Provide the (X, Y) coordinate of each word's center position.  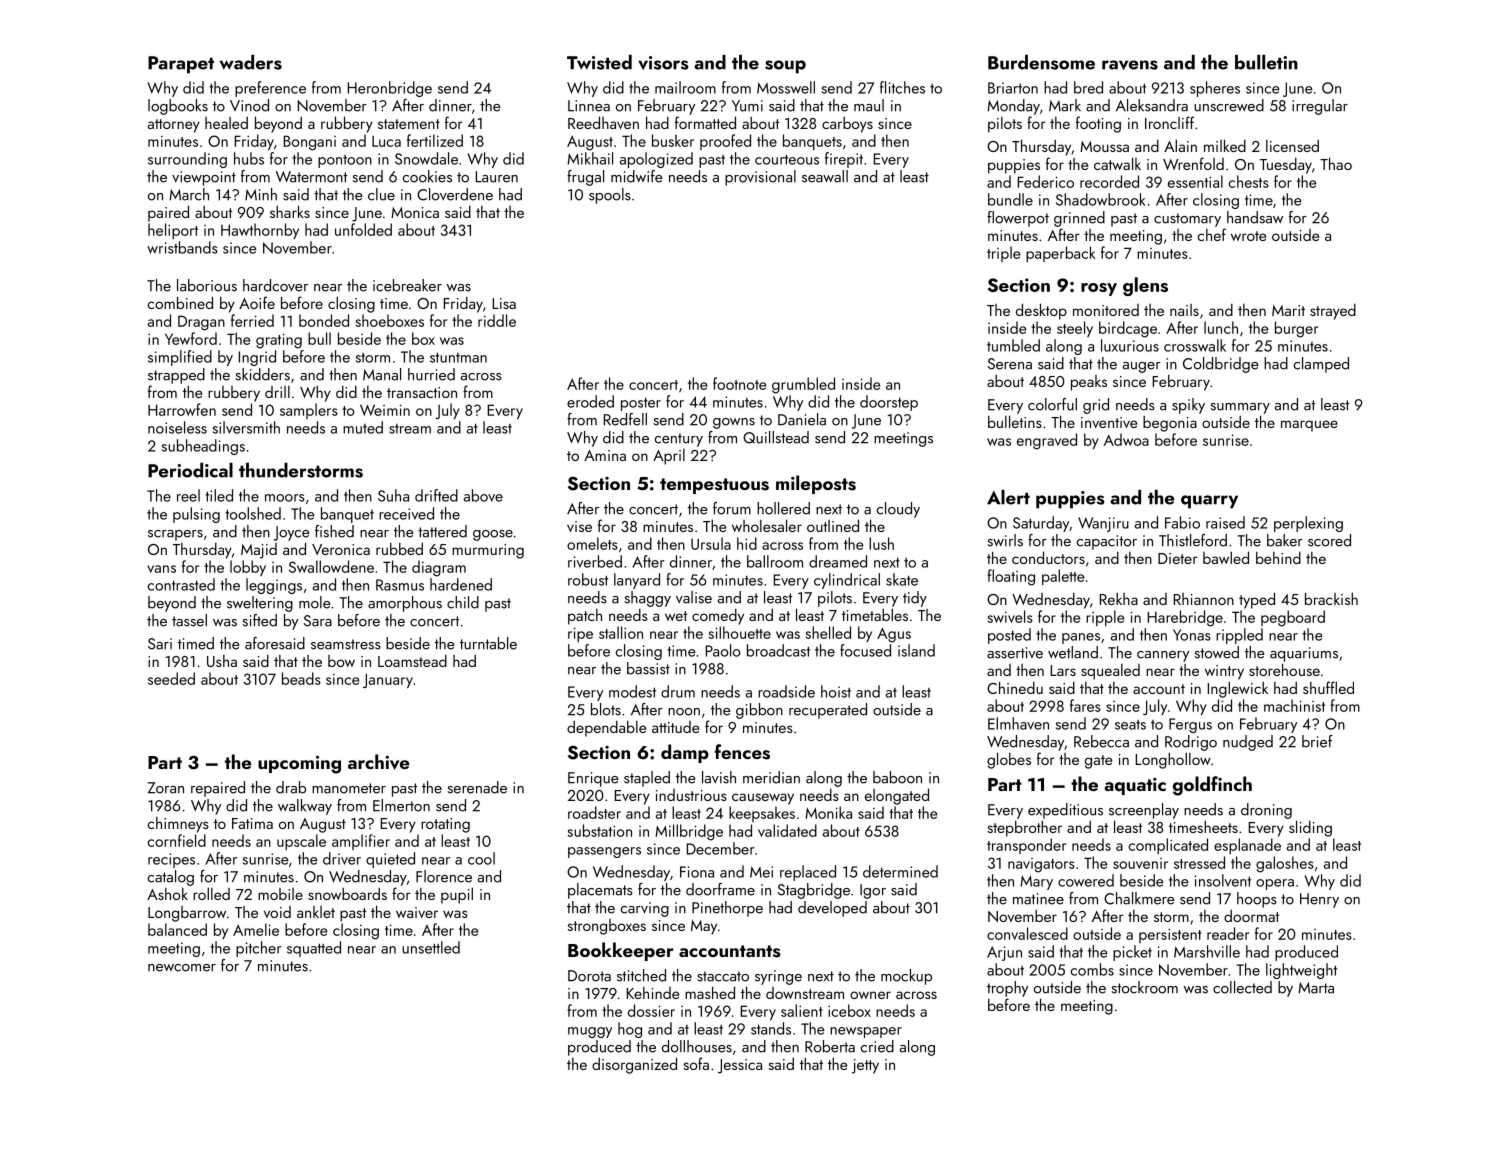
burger (1296, 329)
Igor (873, 891)
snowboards (347, 894)
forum (732, 508)
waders (251, 62)
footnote (740, 383)
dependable (606, 728)
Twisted (599, 62)
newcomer (182, 968)
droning (1266, 811)
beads (301, 678)
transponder (1026, 846)
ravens (1130, 65)
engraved (1047, 441)
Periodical (190, 470)
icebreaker (407, 285)
